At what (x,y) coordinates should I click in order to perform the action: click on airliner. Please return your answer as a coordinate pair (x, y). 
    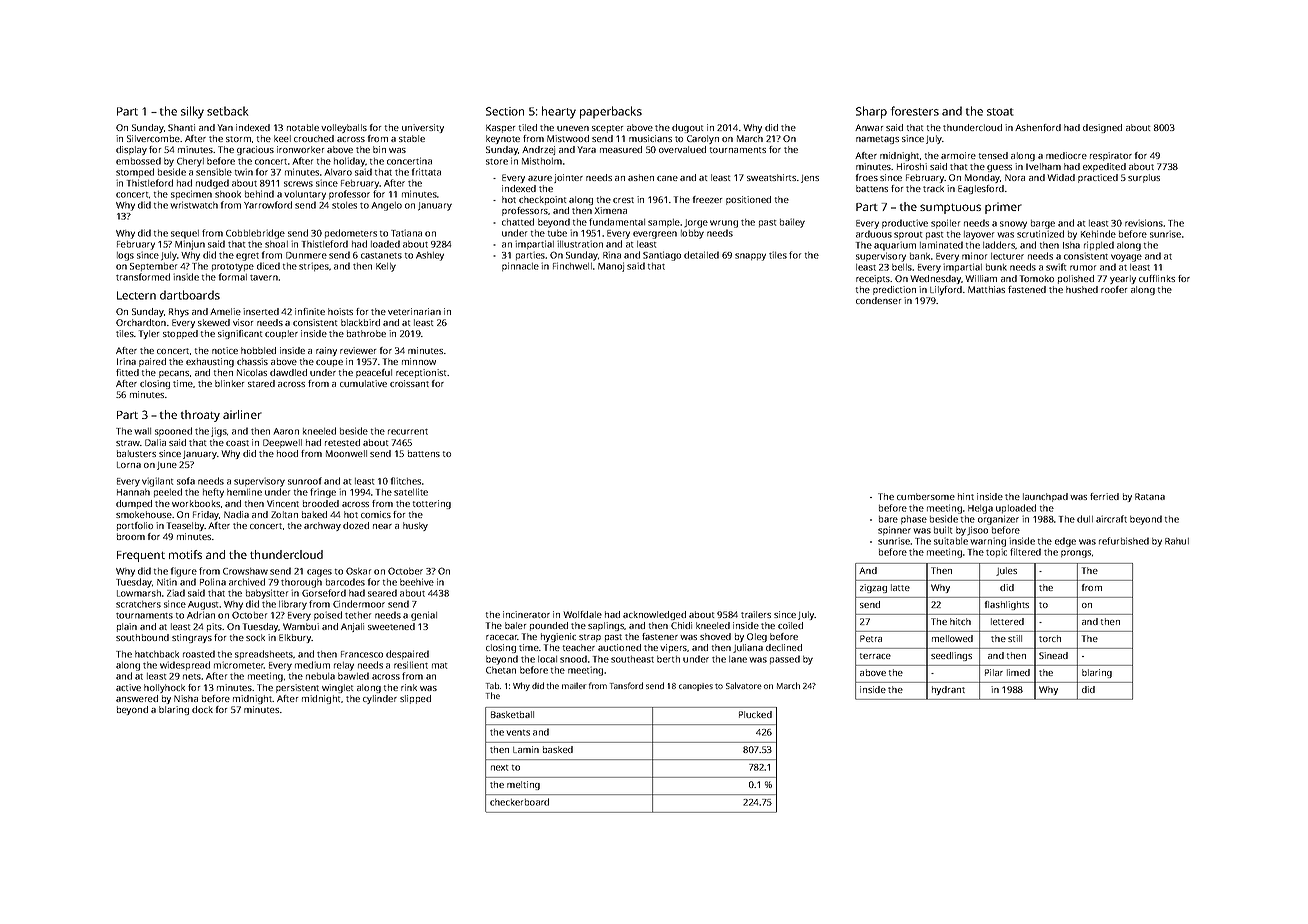
    Looking at the image, I should click on (242, 414).
